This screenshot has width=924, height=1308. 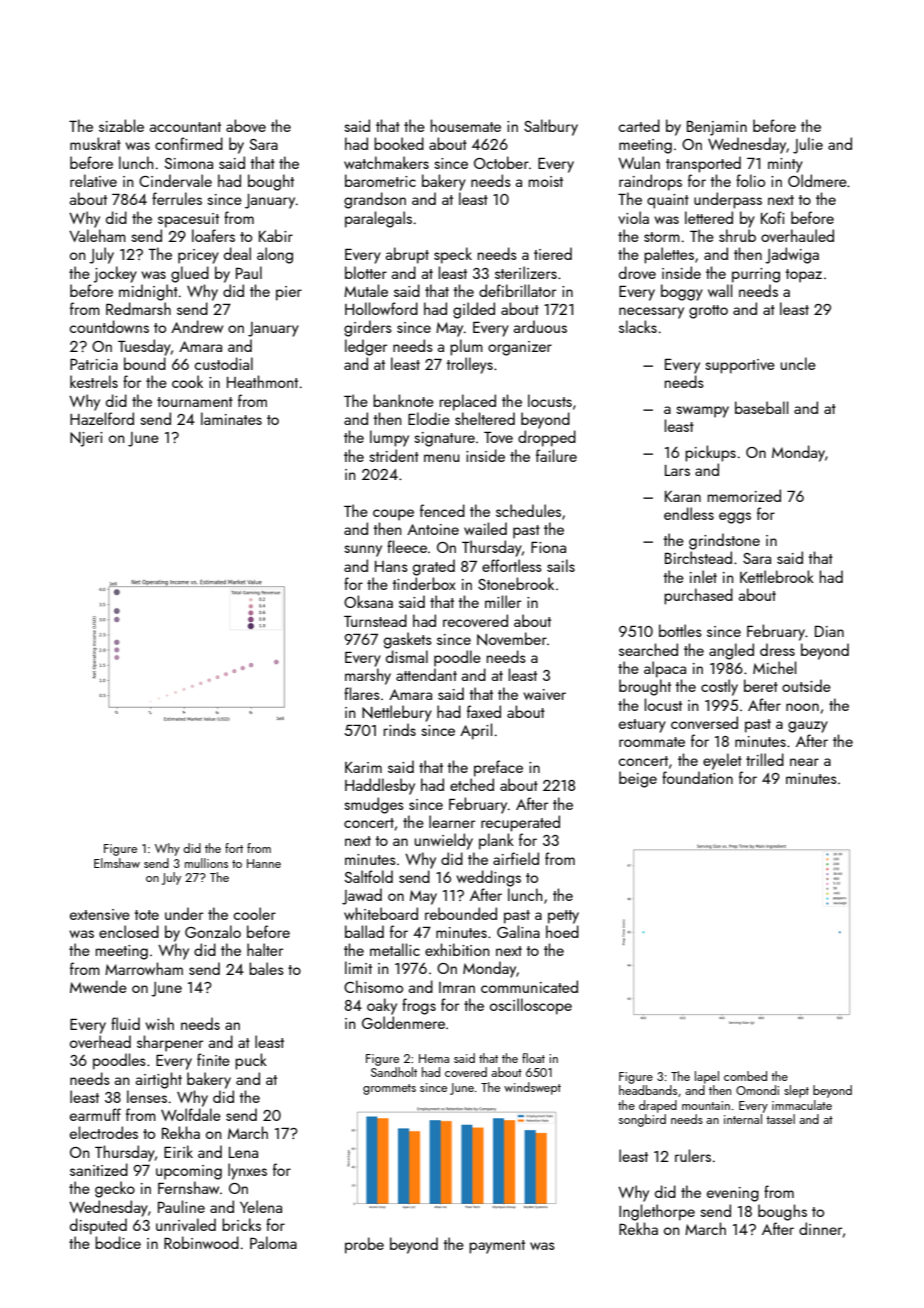 What do you see at coordinates (95, 143) in the screenshot?
I see `muskrat` at bounding box center [95, 143].
